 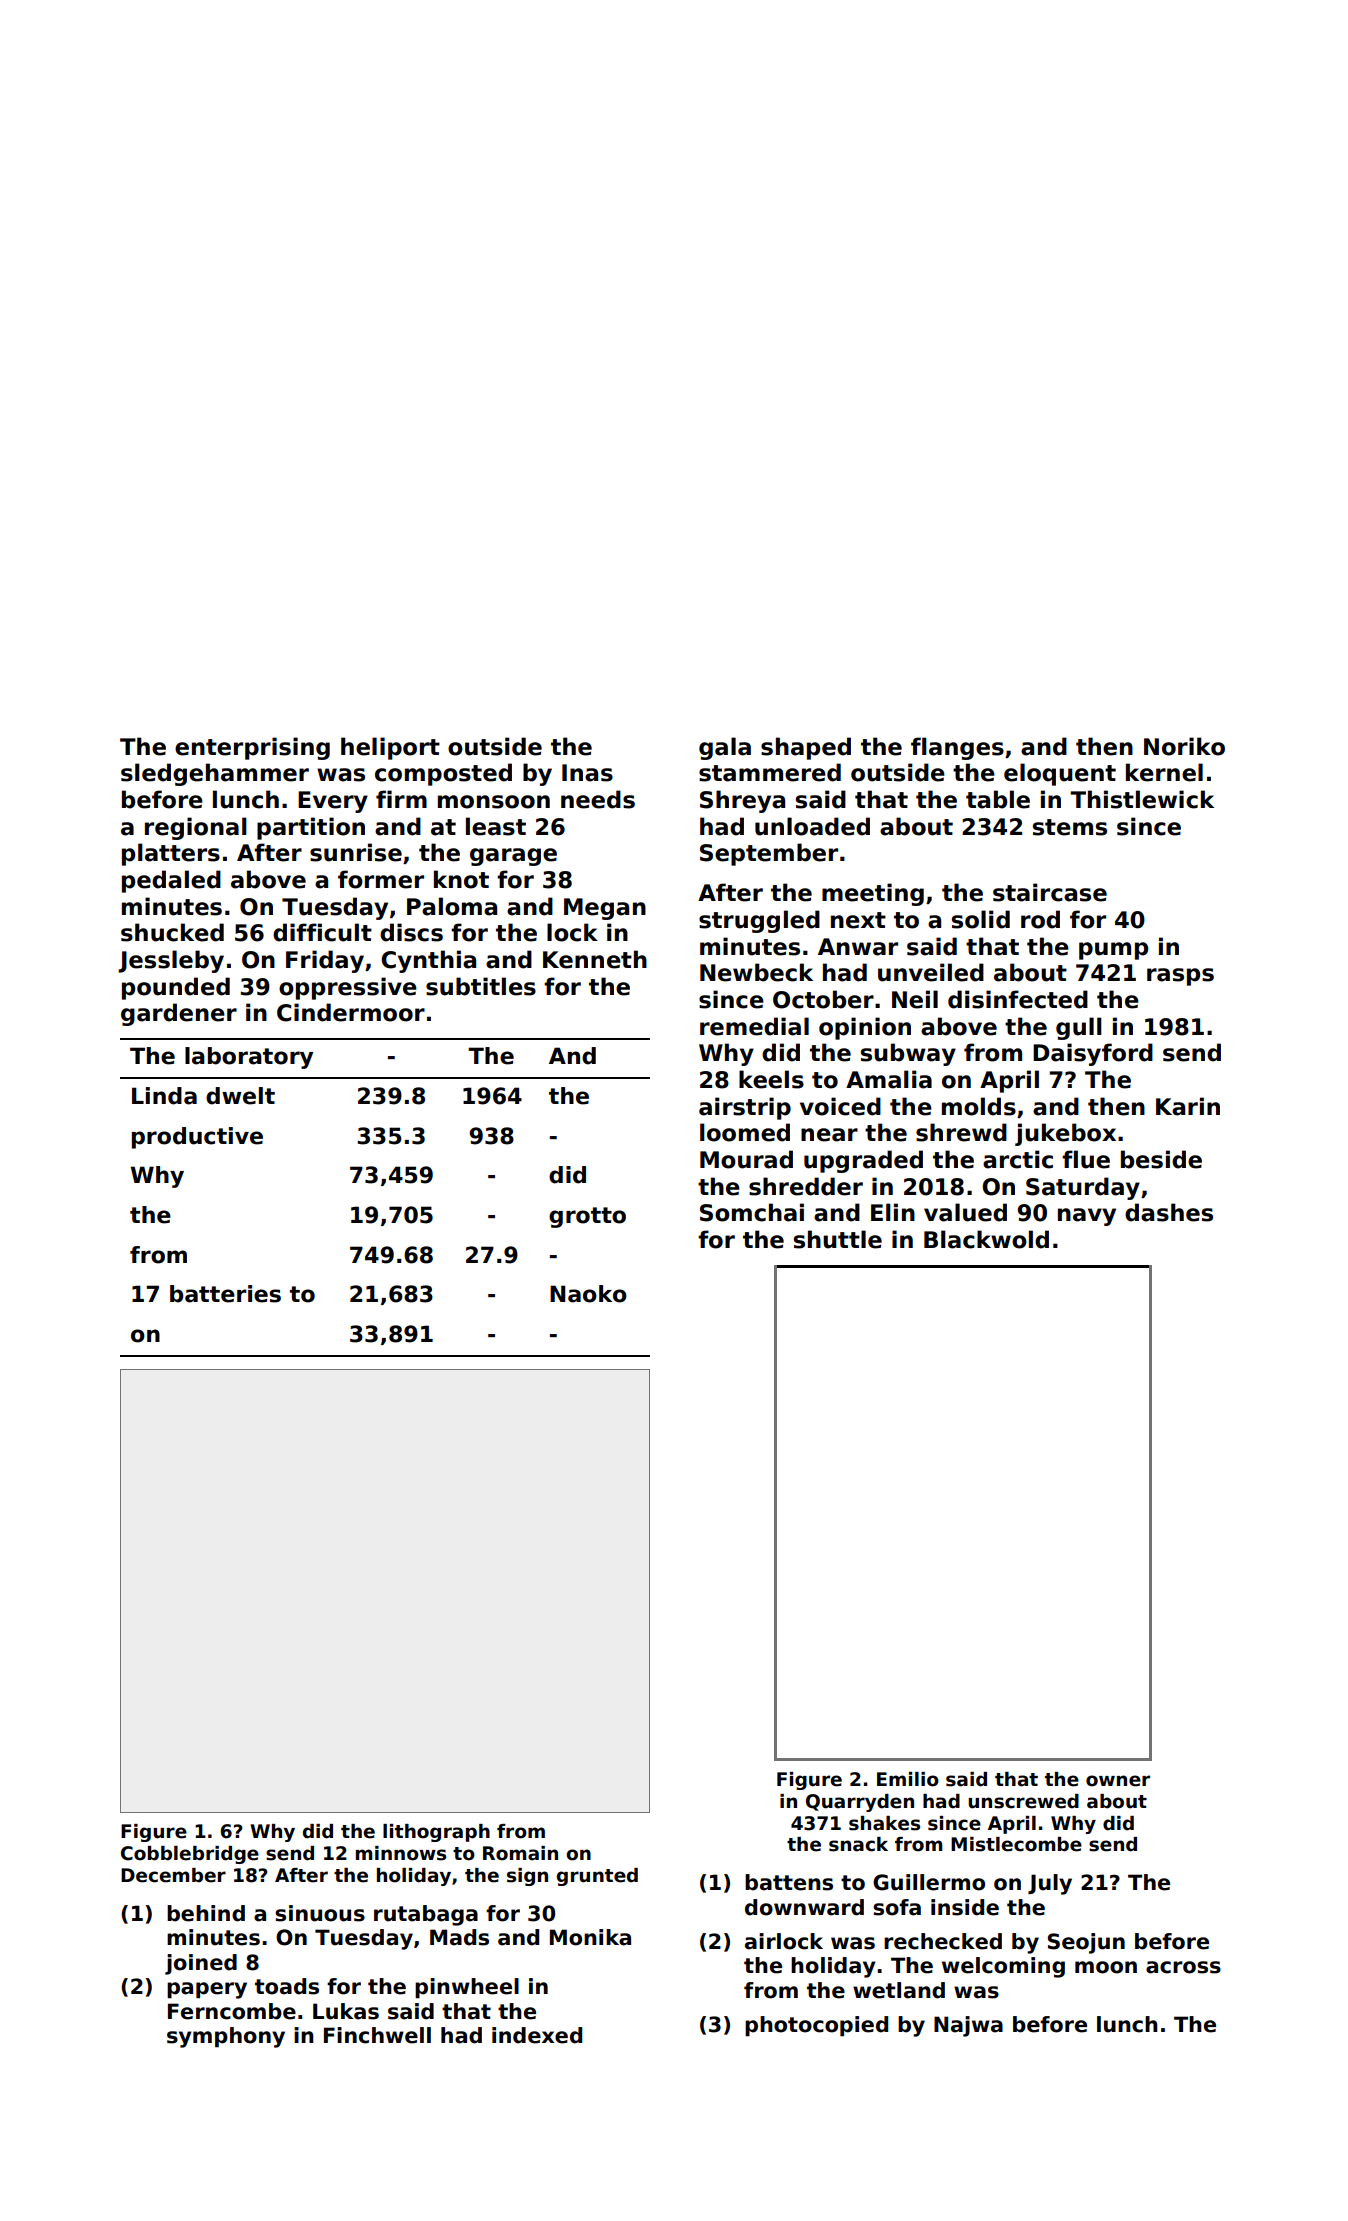 What do you see at coordinates (520, 1853) in the screenshot?
I see `Romain` at bounding box center [520, 1853].
